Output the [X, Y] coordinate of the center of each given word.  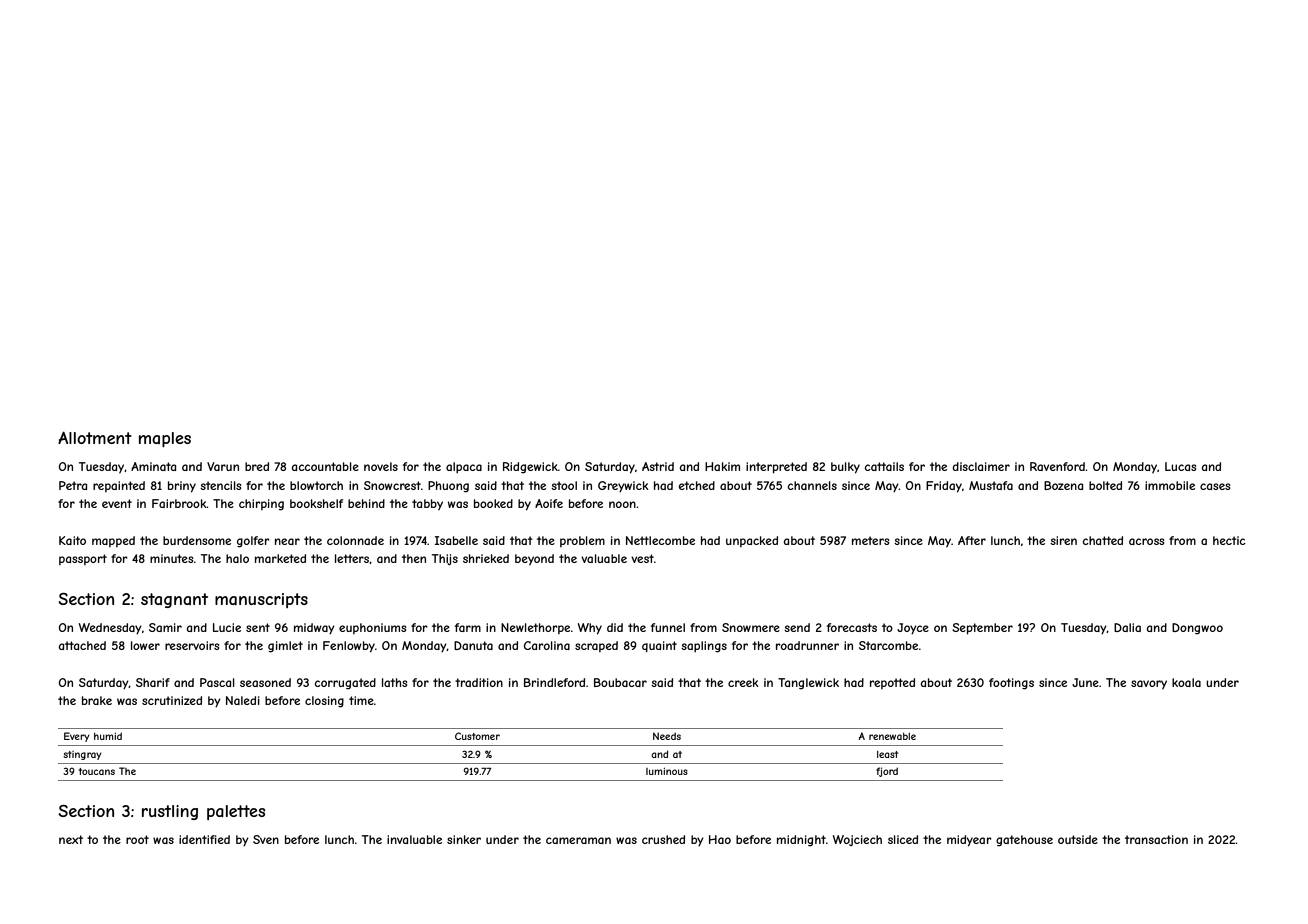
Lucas [1180, 466]
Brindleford [554, 682]
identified [204, 839]
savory [1149, 684]
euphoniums [372, 628]
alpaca [464, 467]
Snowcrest [392, 485]
